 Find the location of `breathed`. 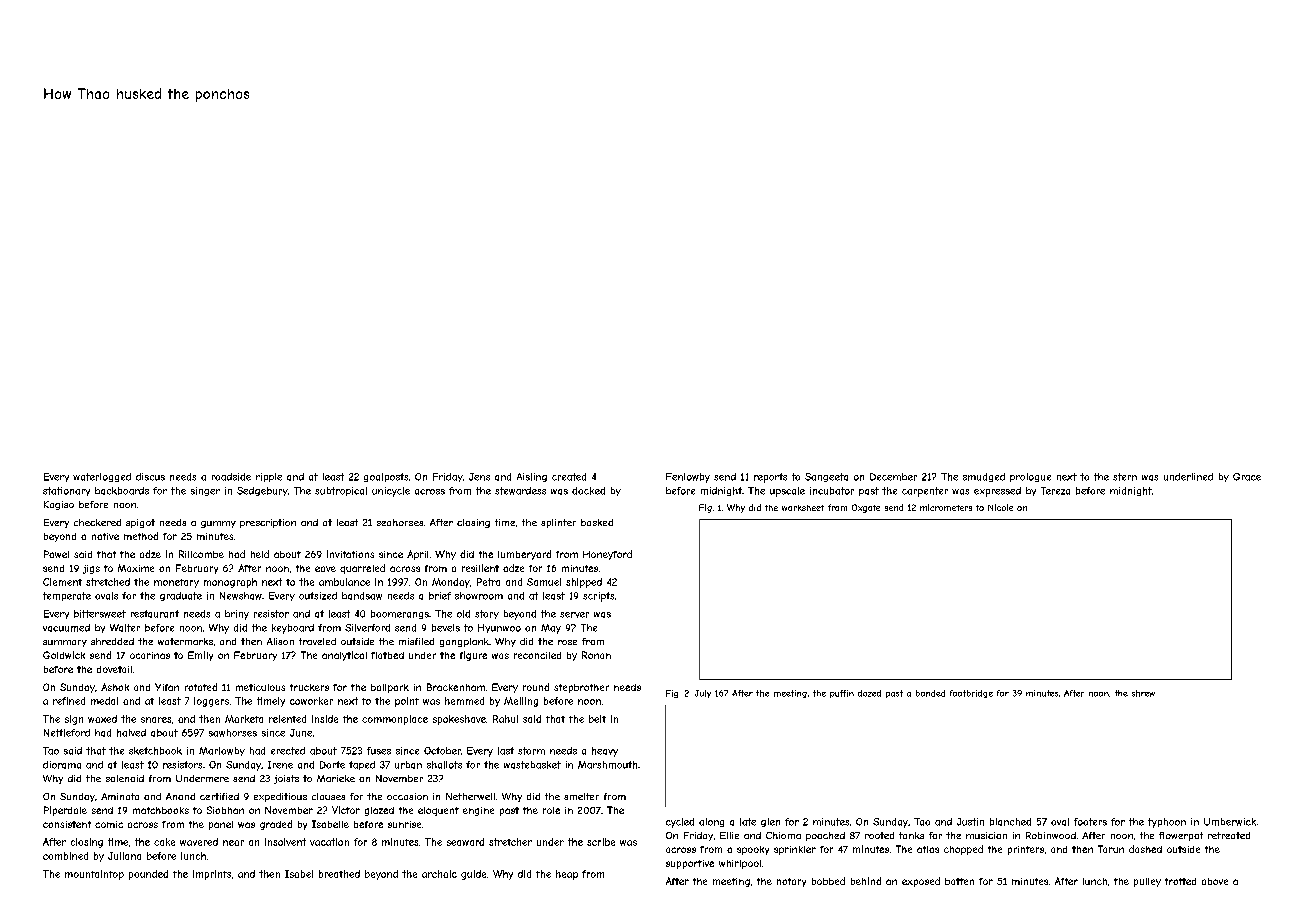

breathed is located at coordinates (339, 874).
